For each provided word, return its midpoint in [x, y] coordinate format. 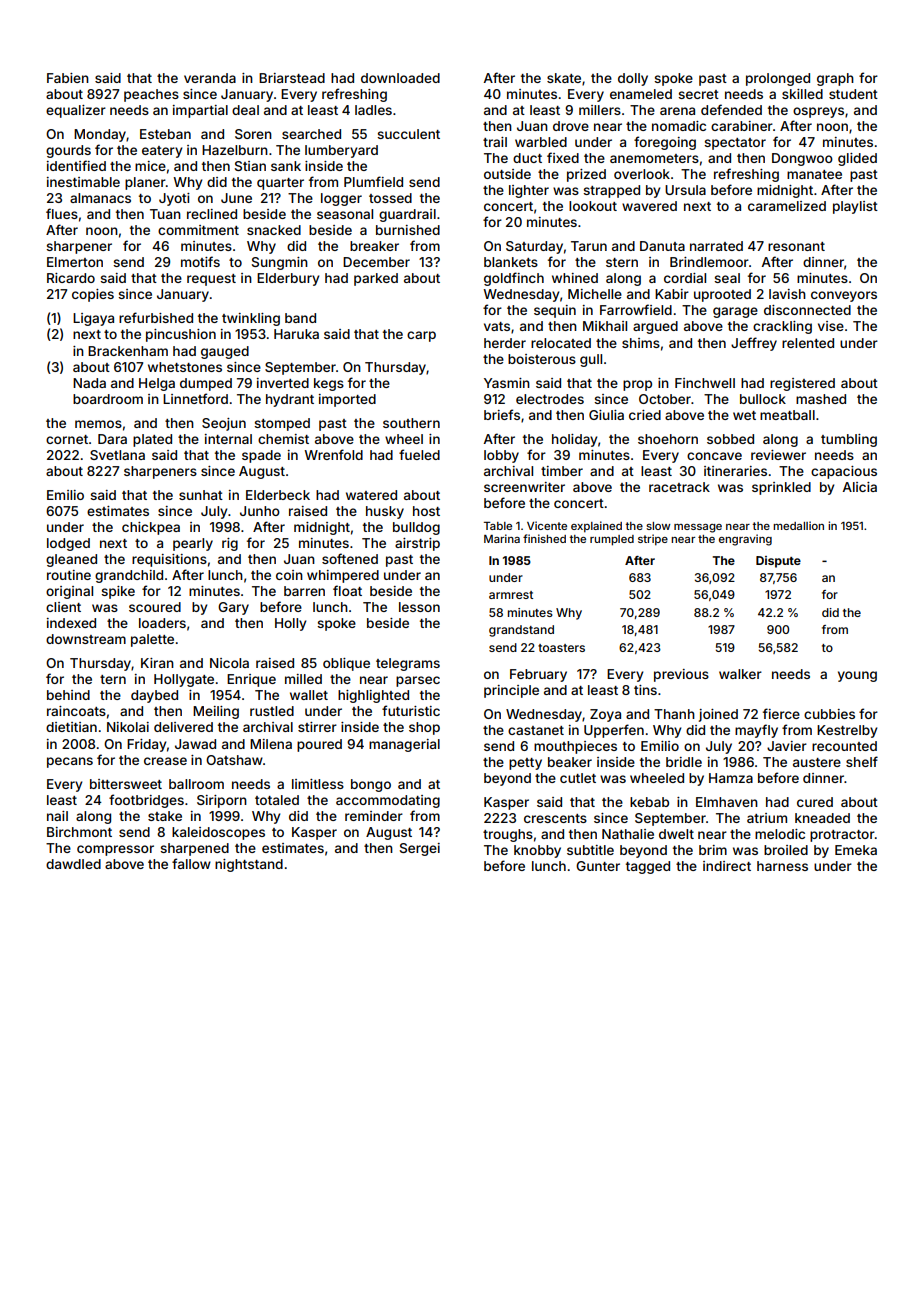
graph [835, 79]
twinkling [251, 319]
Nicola [229, 663]
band [300, 318]
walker [740, 674]
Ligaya [93, 319]
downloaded [400, 78]
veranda [210, 78]
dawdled [73, 864]
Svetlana [117, 455]
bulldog [416, 528]
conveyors [844, 296]
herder [505, 343]
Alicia [860, 487]
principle [511, 691]
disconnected [807, 310]
